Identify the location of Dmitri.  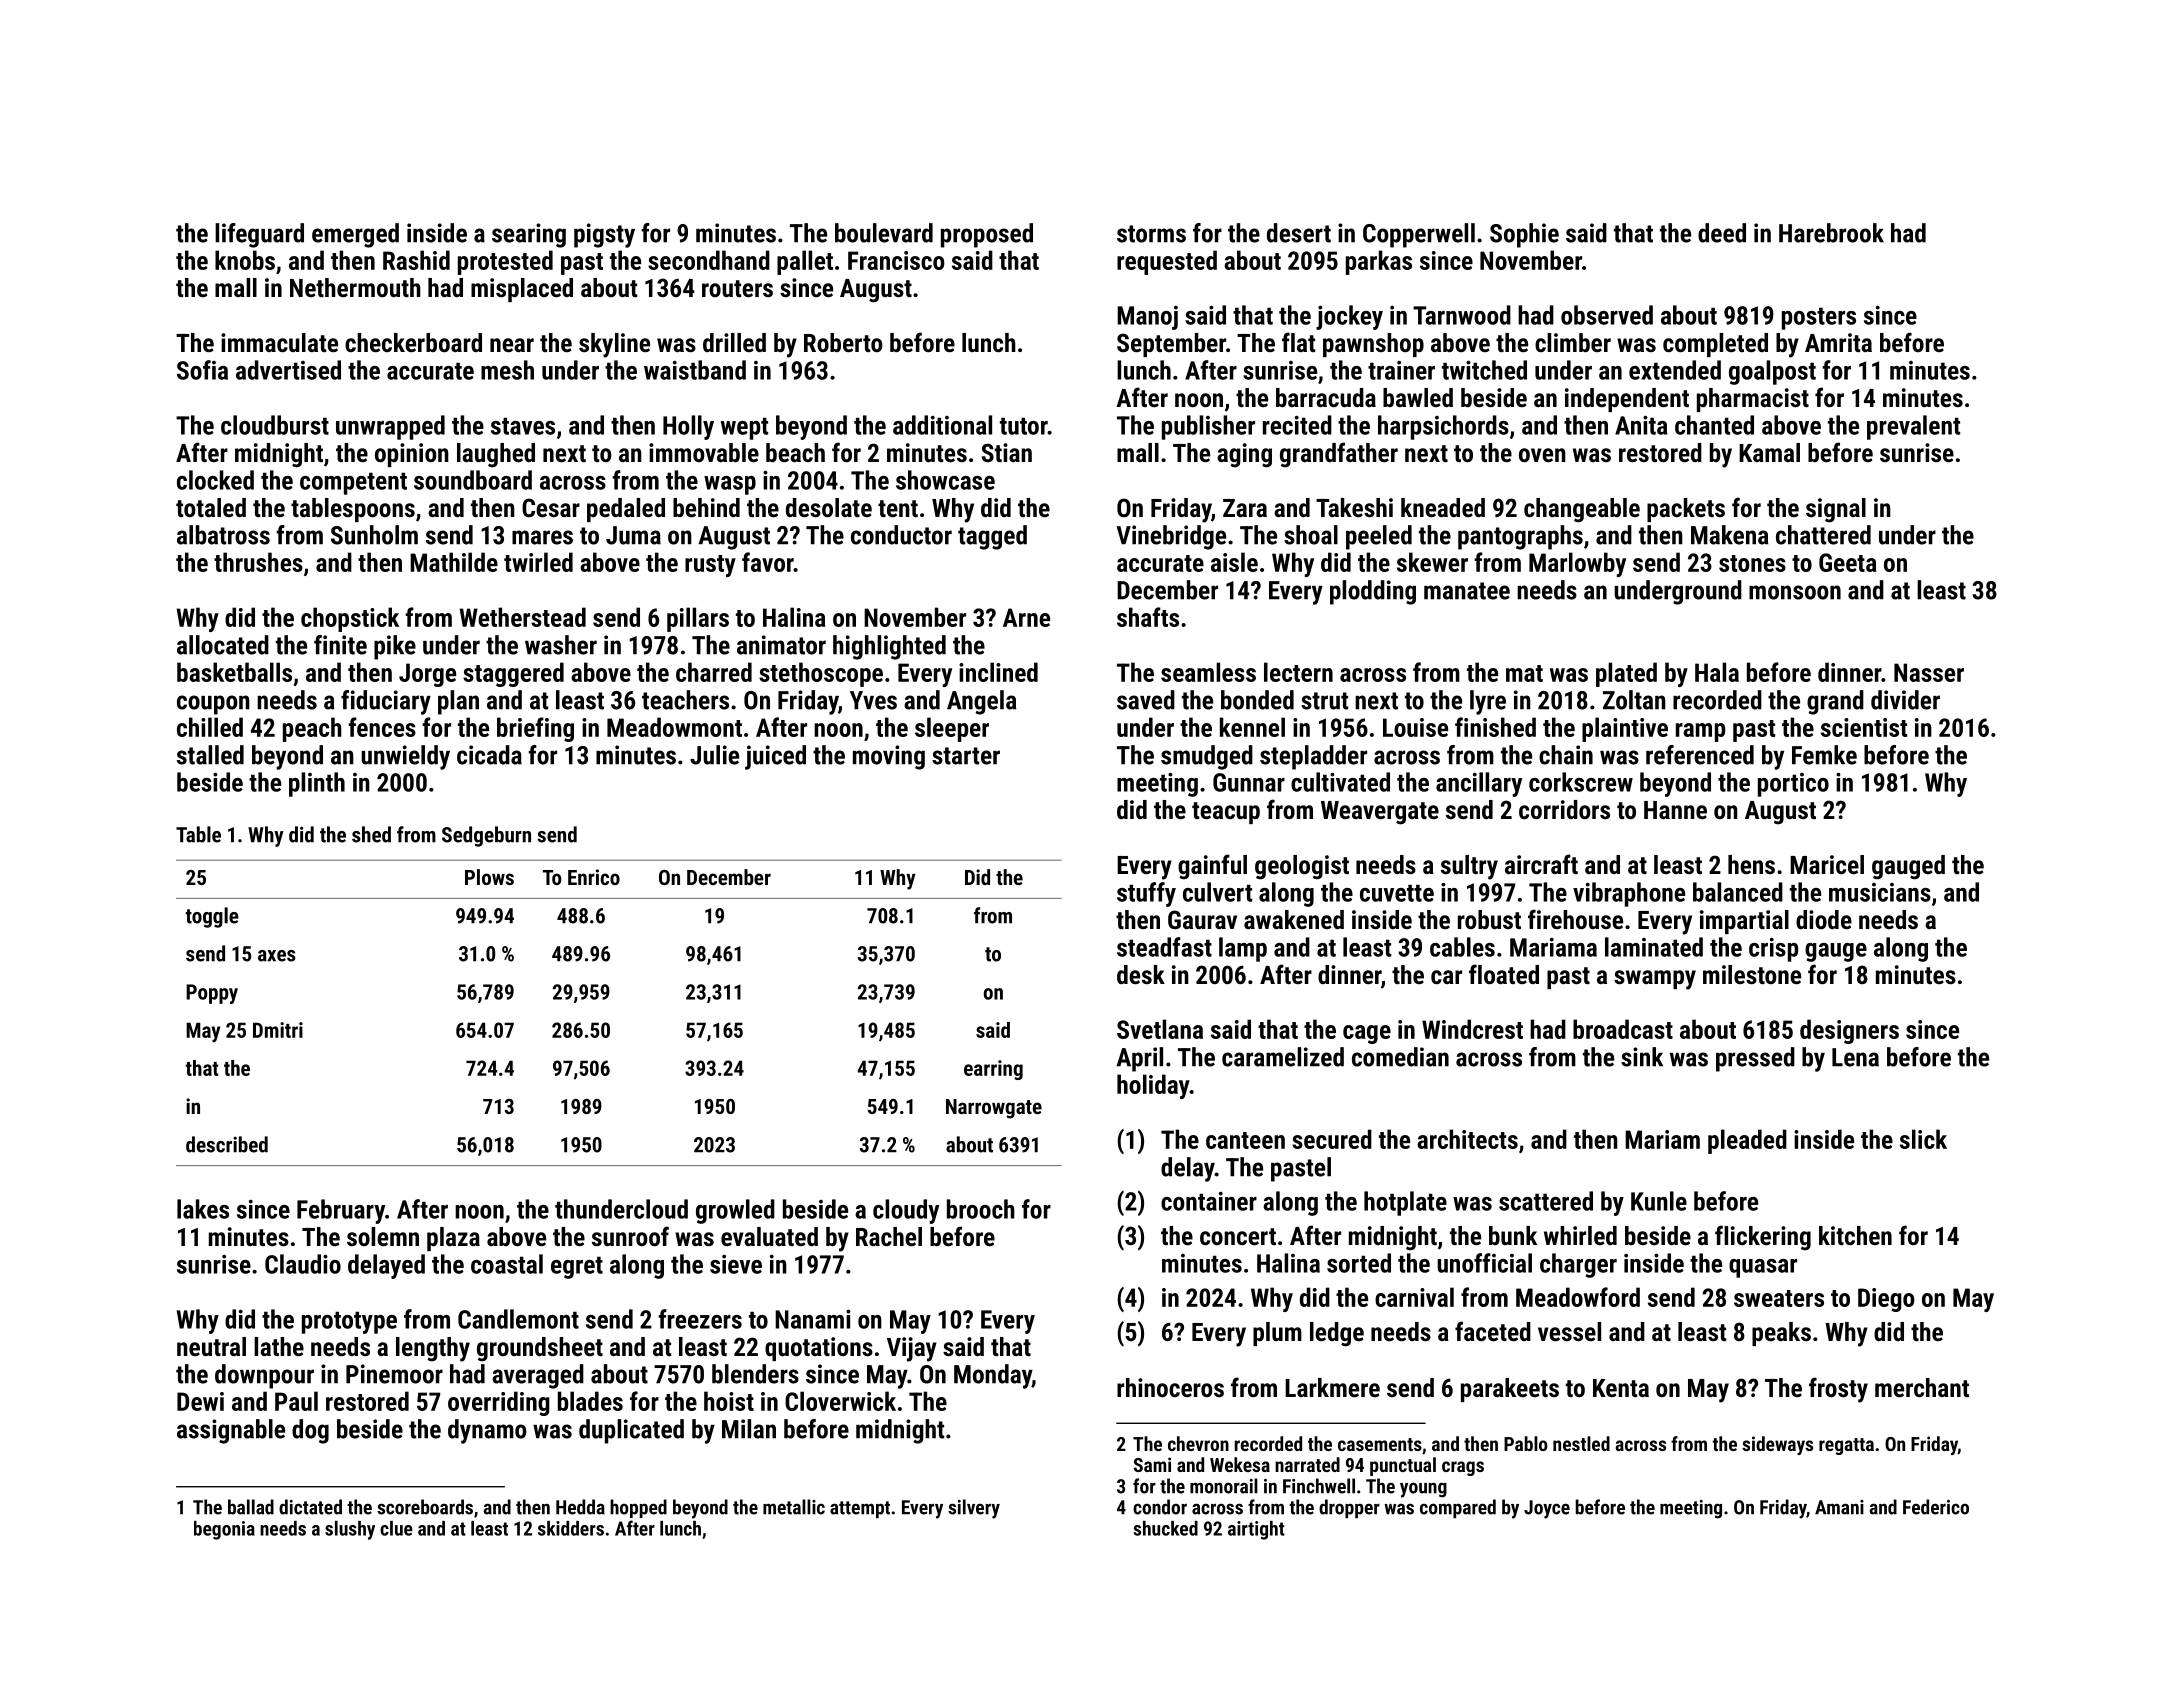
(278, 1030).
